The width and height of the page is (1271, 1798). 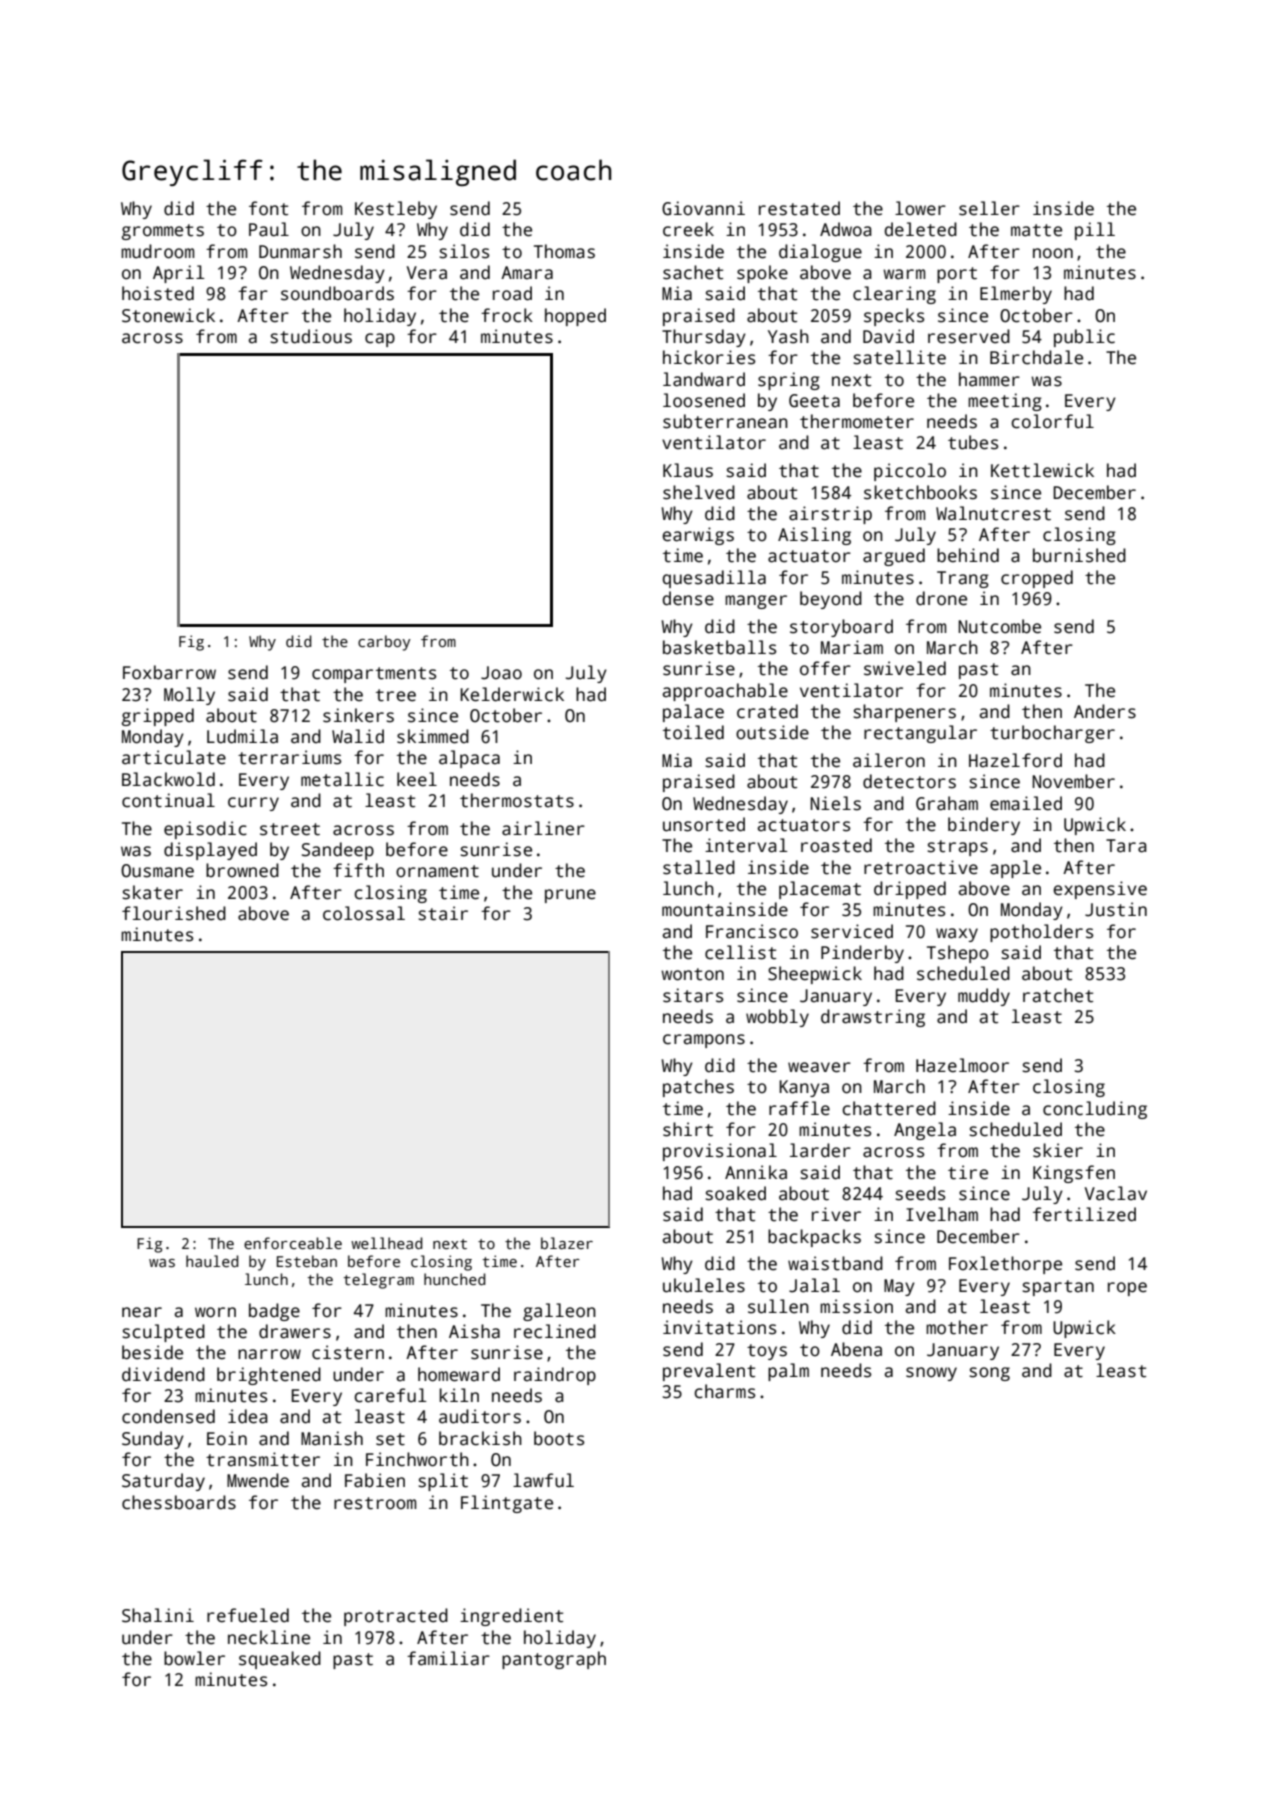 I want to click on cap, so click(x=380, y=340).
